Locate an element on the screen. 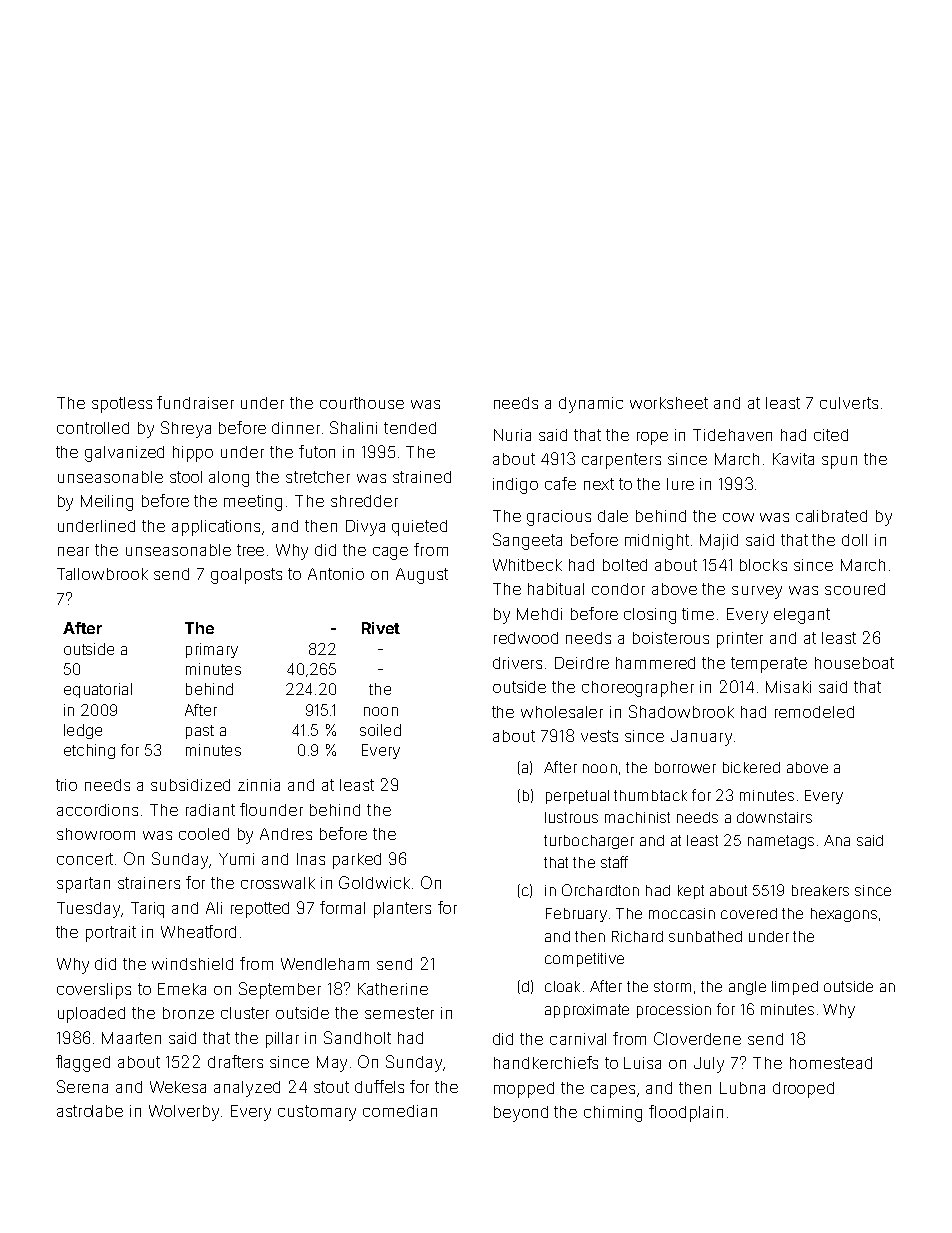 The width and height of the screenshot is (952, 1233). stool is located at coordinates (186, 477).
